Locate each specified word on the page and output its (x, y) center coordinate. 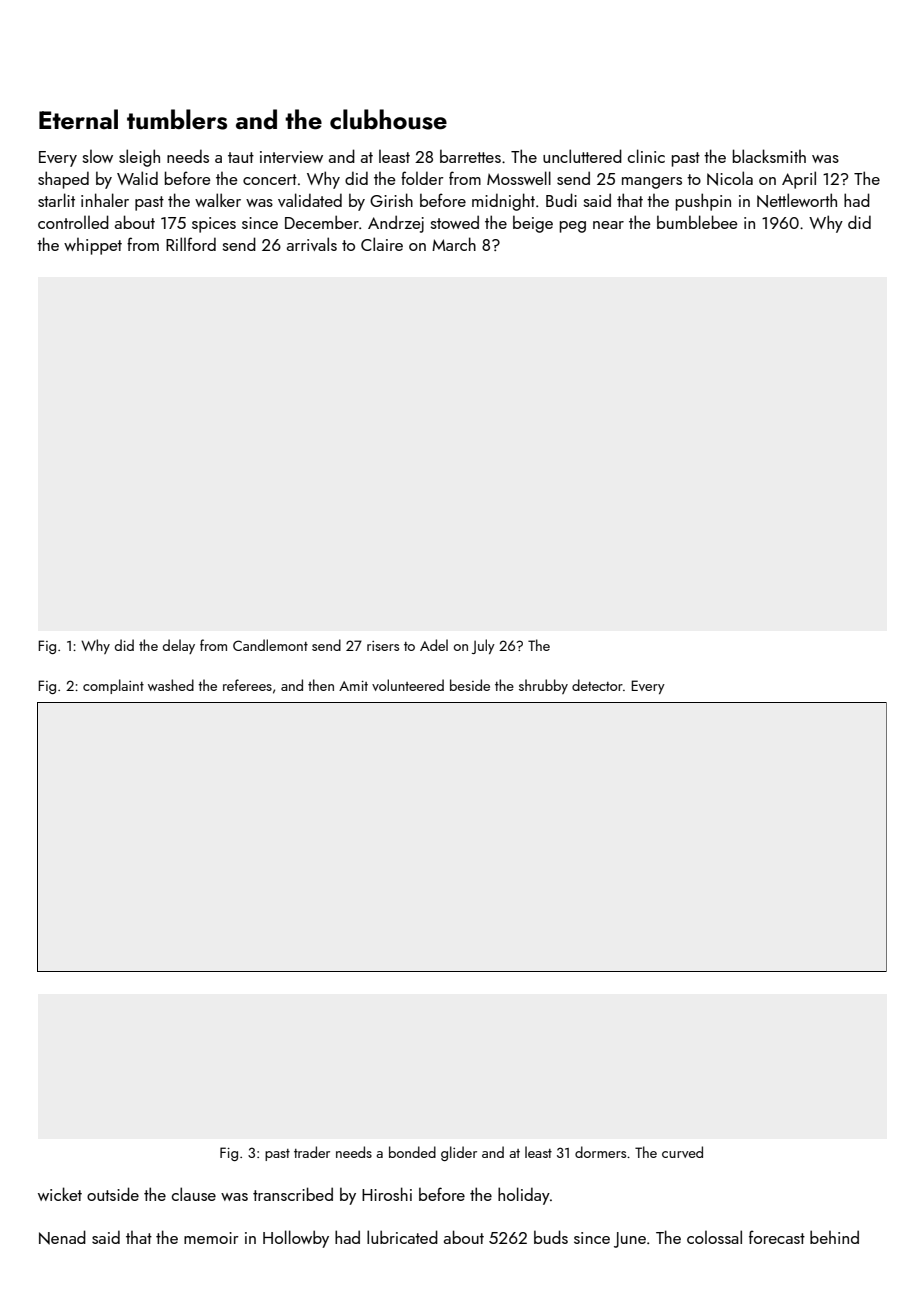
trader (312, 1152)
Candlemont (270, 645)
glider (459, 1153)
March (454, 244)
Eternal (78, 119)
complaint (113, 686)
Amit (353, 686)
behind (834, 1237)
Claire (382, 244)
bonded (412, 1152)
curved (682, 1152)
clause (194, 1194)
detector (597, 685)
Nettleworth (797, 200)
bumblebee (697, 222)
